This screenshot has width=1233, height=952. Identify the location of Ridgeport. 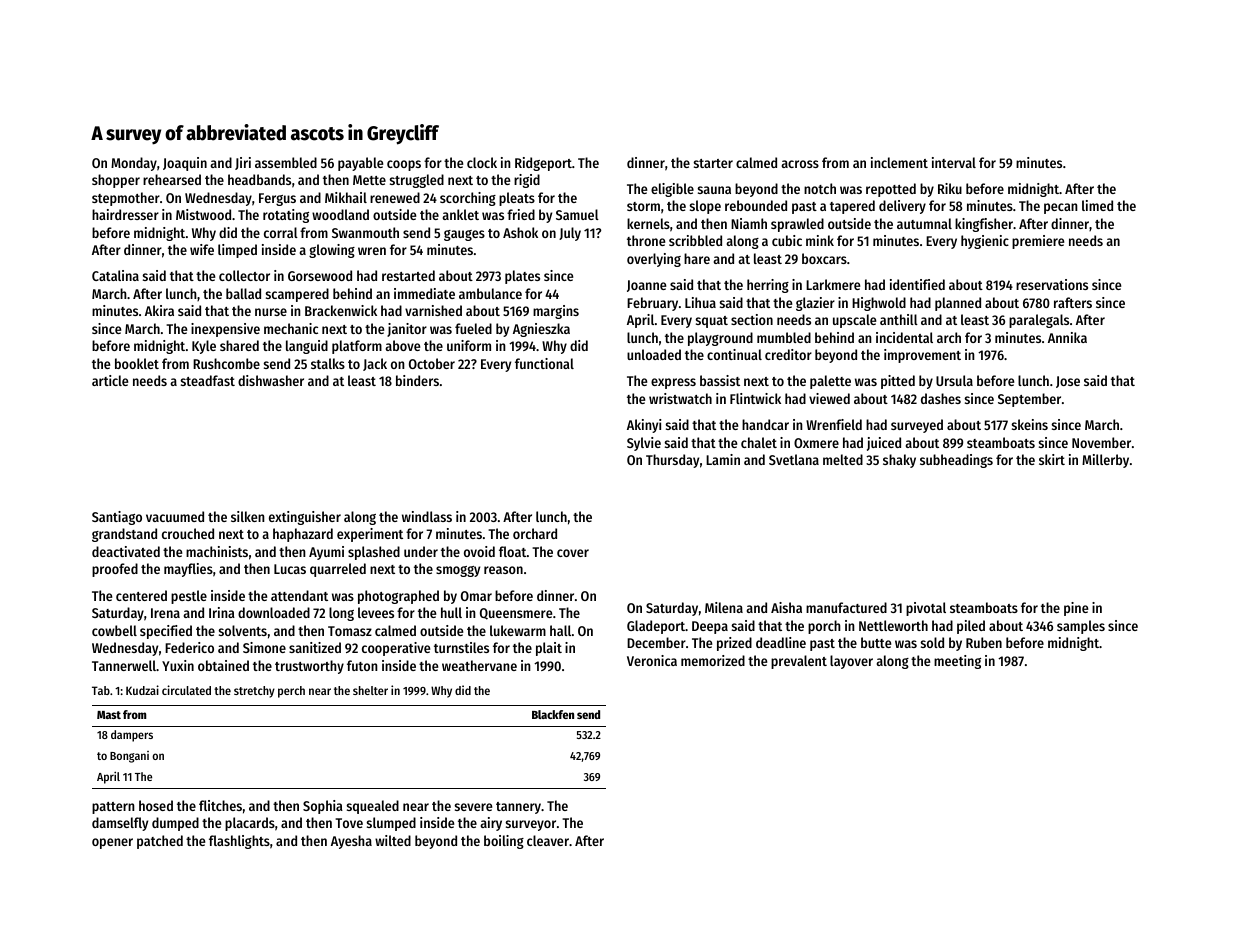
(543, 164).
